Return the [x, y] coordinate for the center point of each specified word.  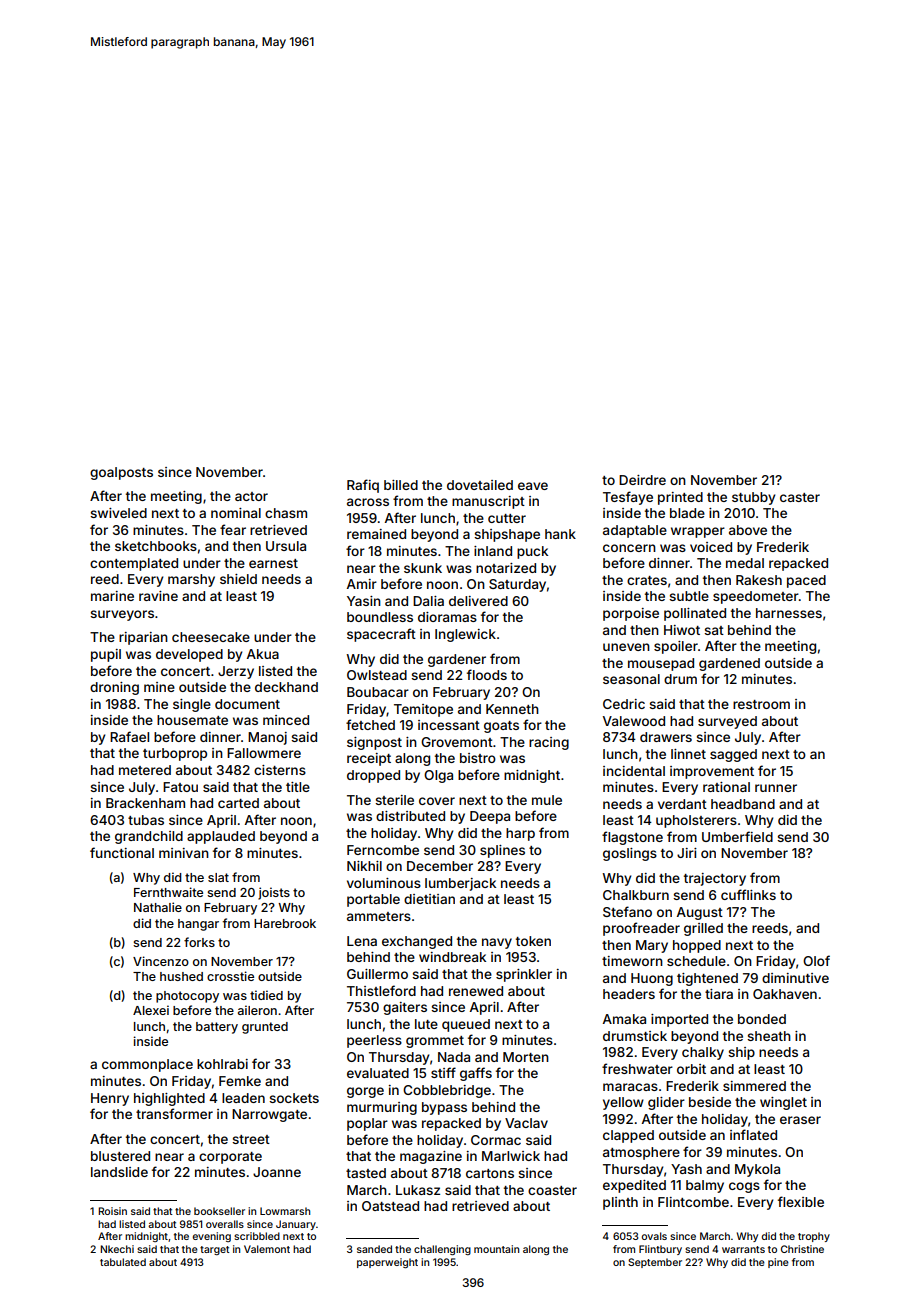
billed [401, 485]
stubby [753, 498]
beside [710, 1102]
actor [251, 496]
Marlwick [511, 1156]
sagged [733, 755]
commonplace [147, 1065]
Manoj [267, 738]
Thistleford [381, 990]
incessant [449, 725]
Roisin [112, 1211]
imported [679, 1020]
